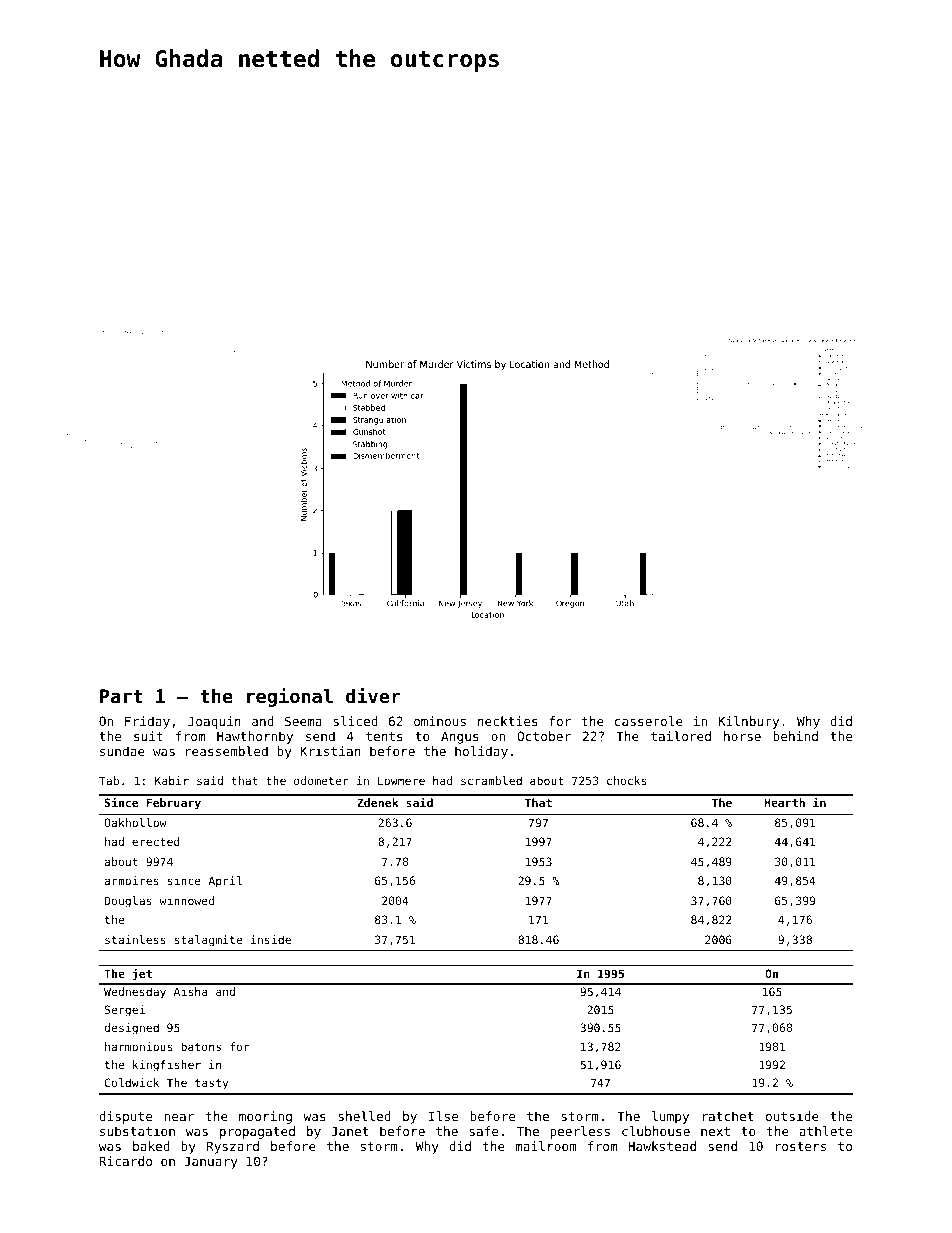 The image size is (952, 1233). I want to click on sliced, so click(355, 721).
